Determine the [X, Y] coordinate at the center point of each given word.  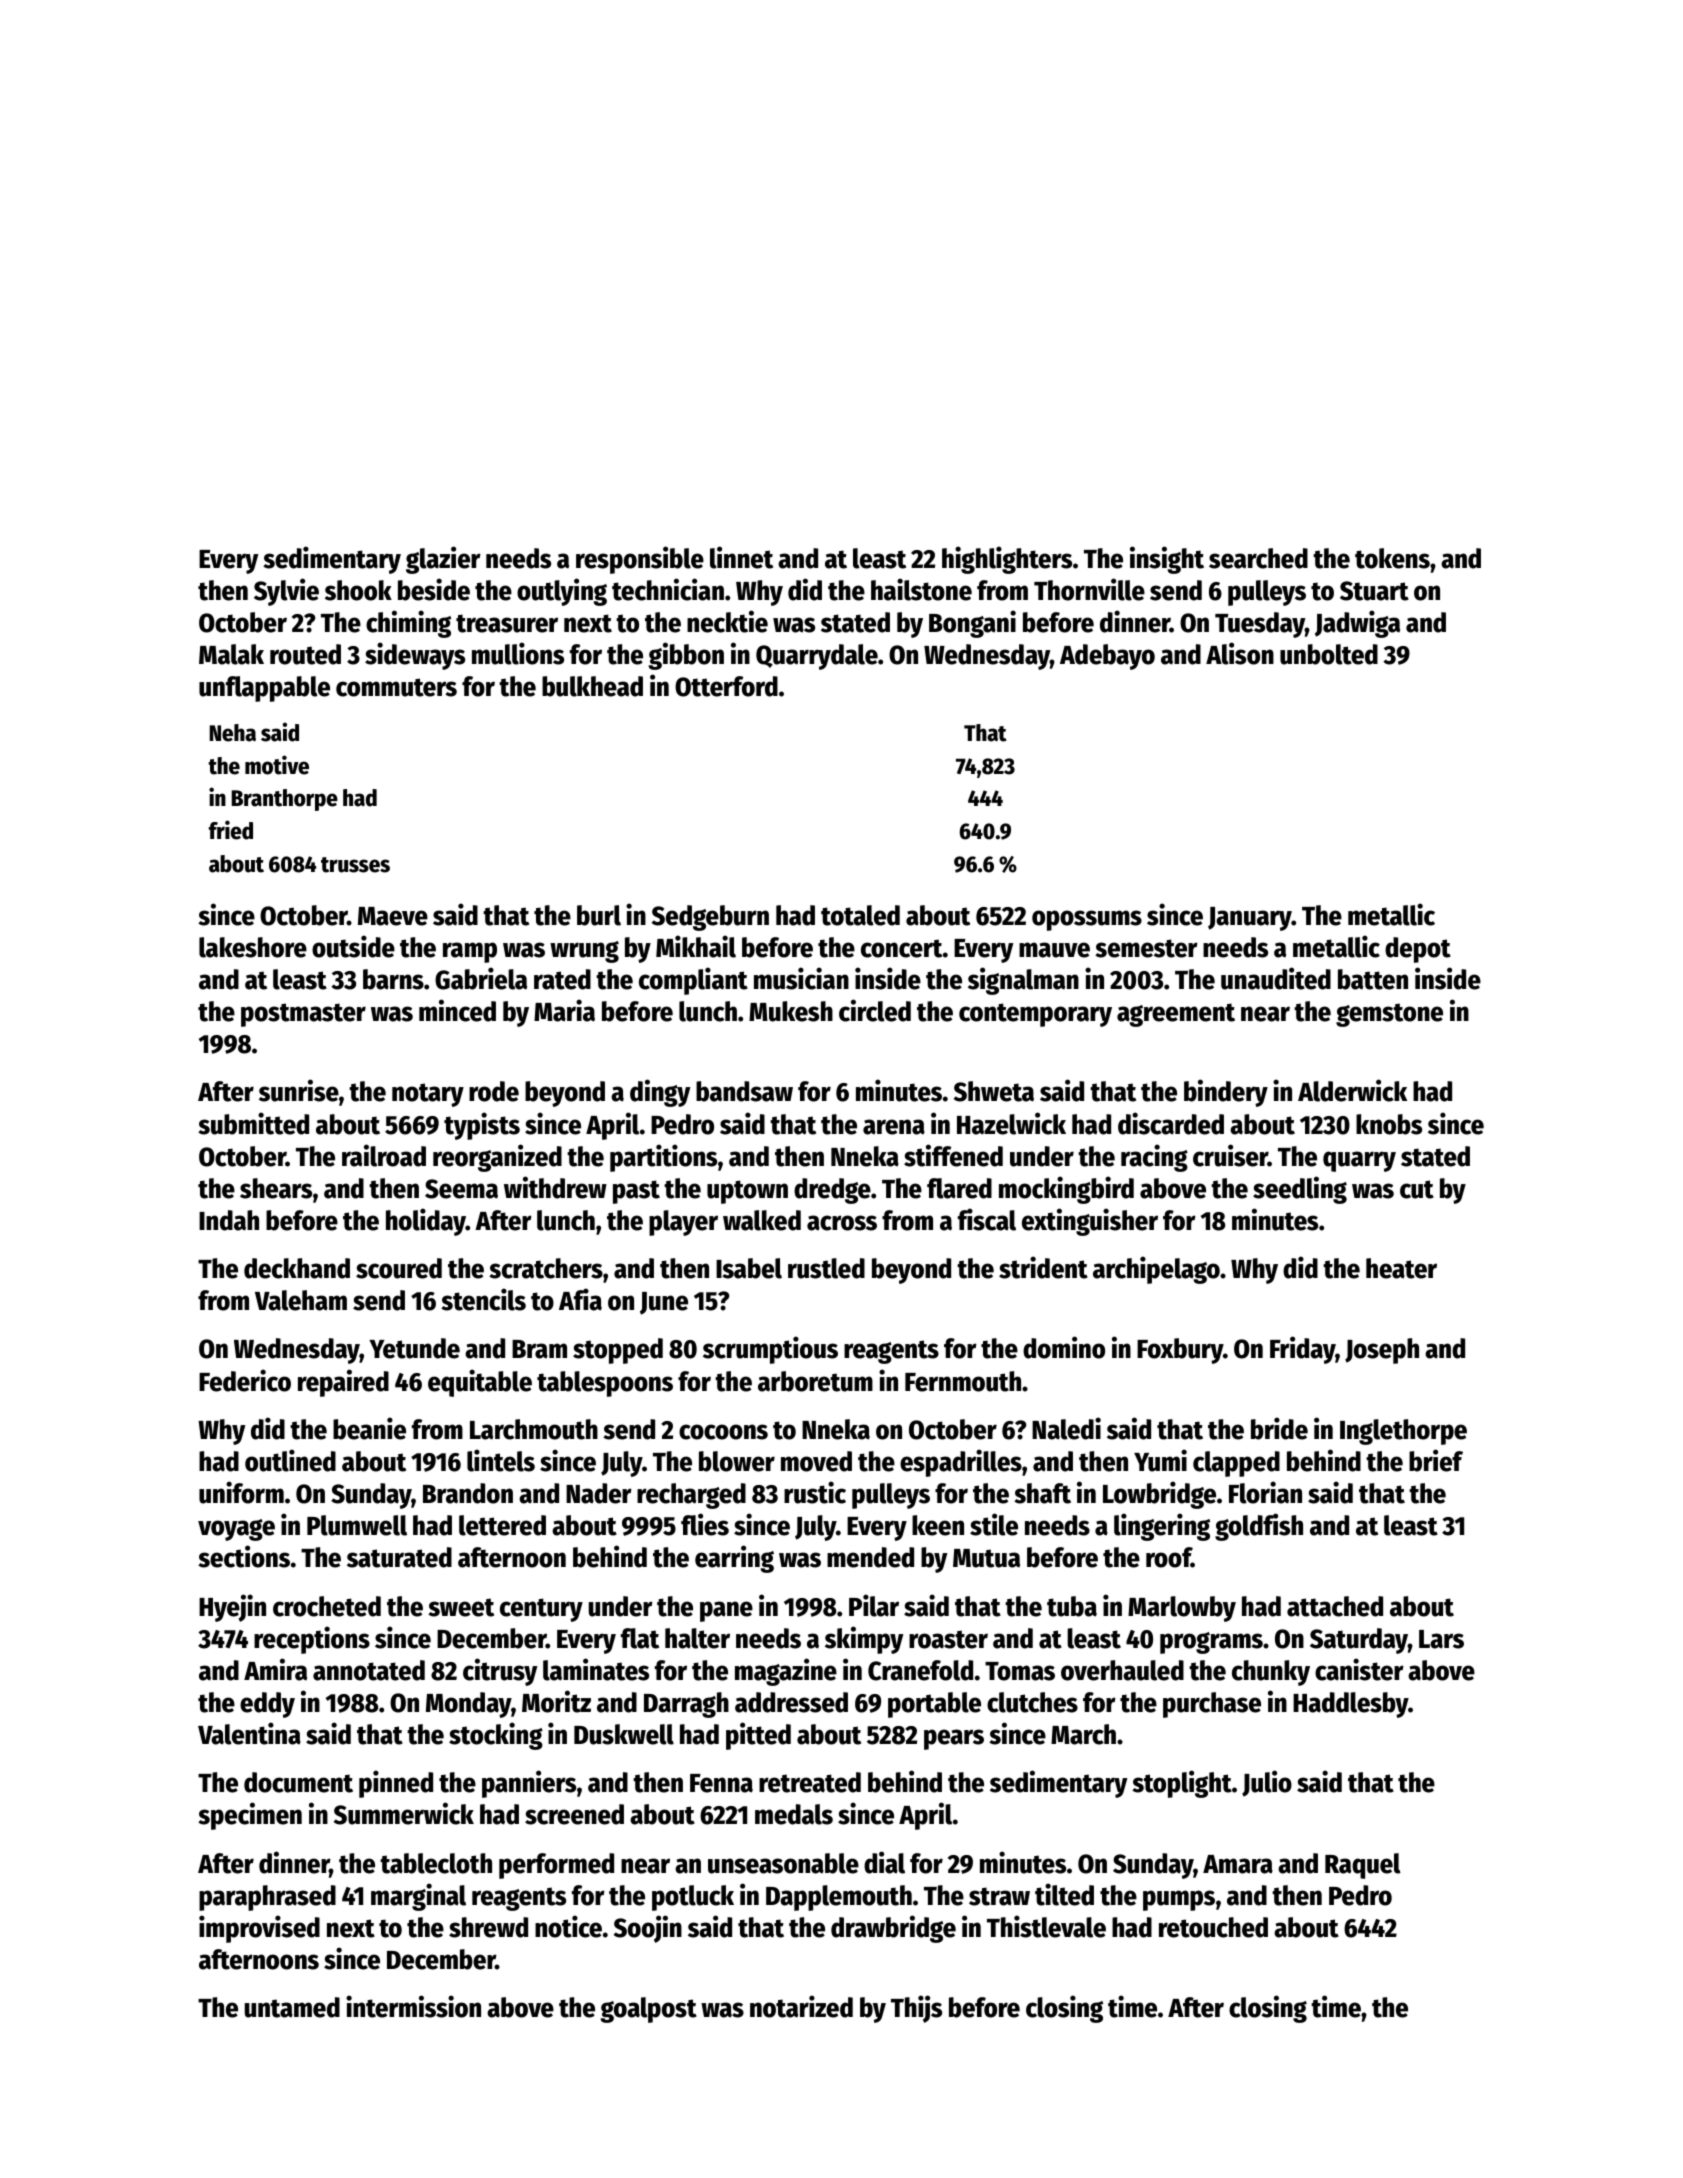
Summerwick [404, 1813]
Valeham [301, 1300]
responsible [640, 560]
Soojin [648, 1929]
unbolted [1329, 654]
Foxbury [1180, 1351]
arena [894, 1127]
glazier [443, 560]
